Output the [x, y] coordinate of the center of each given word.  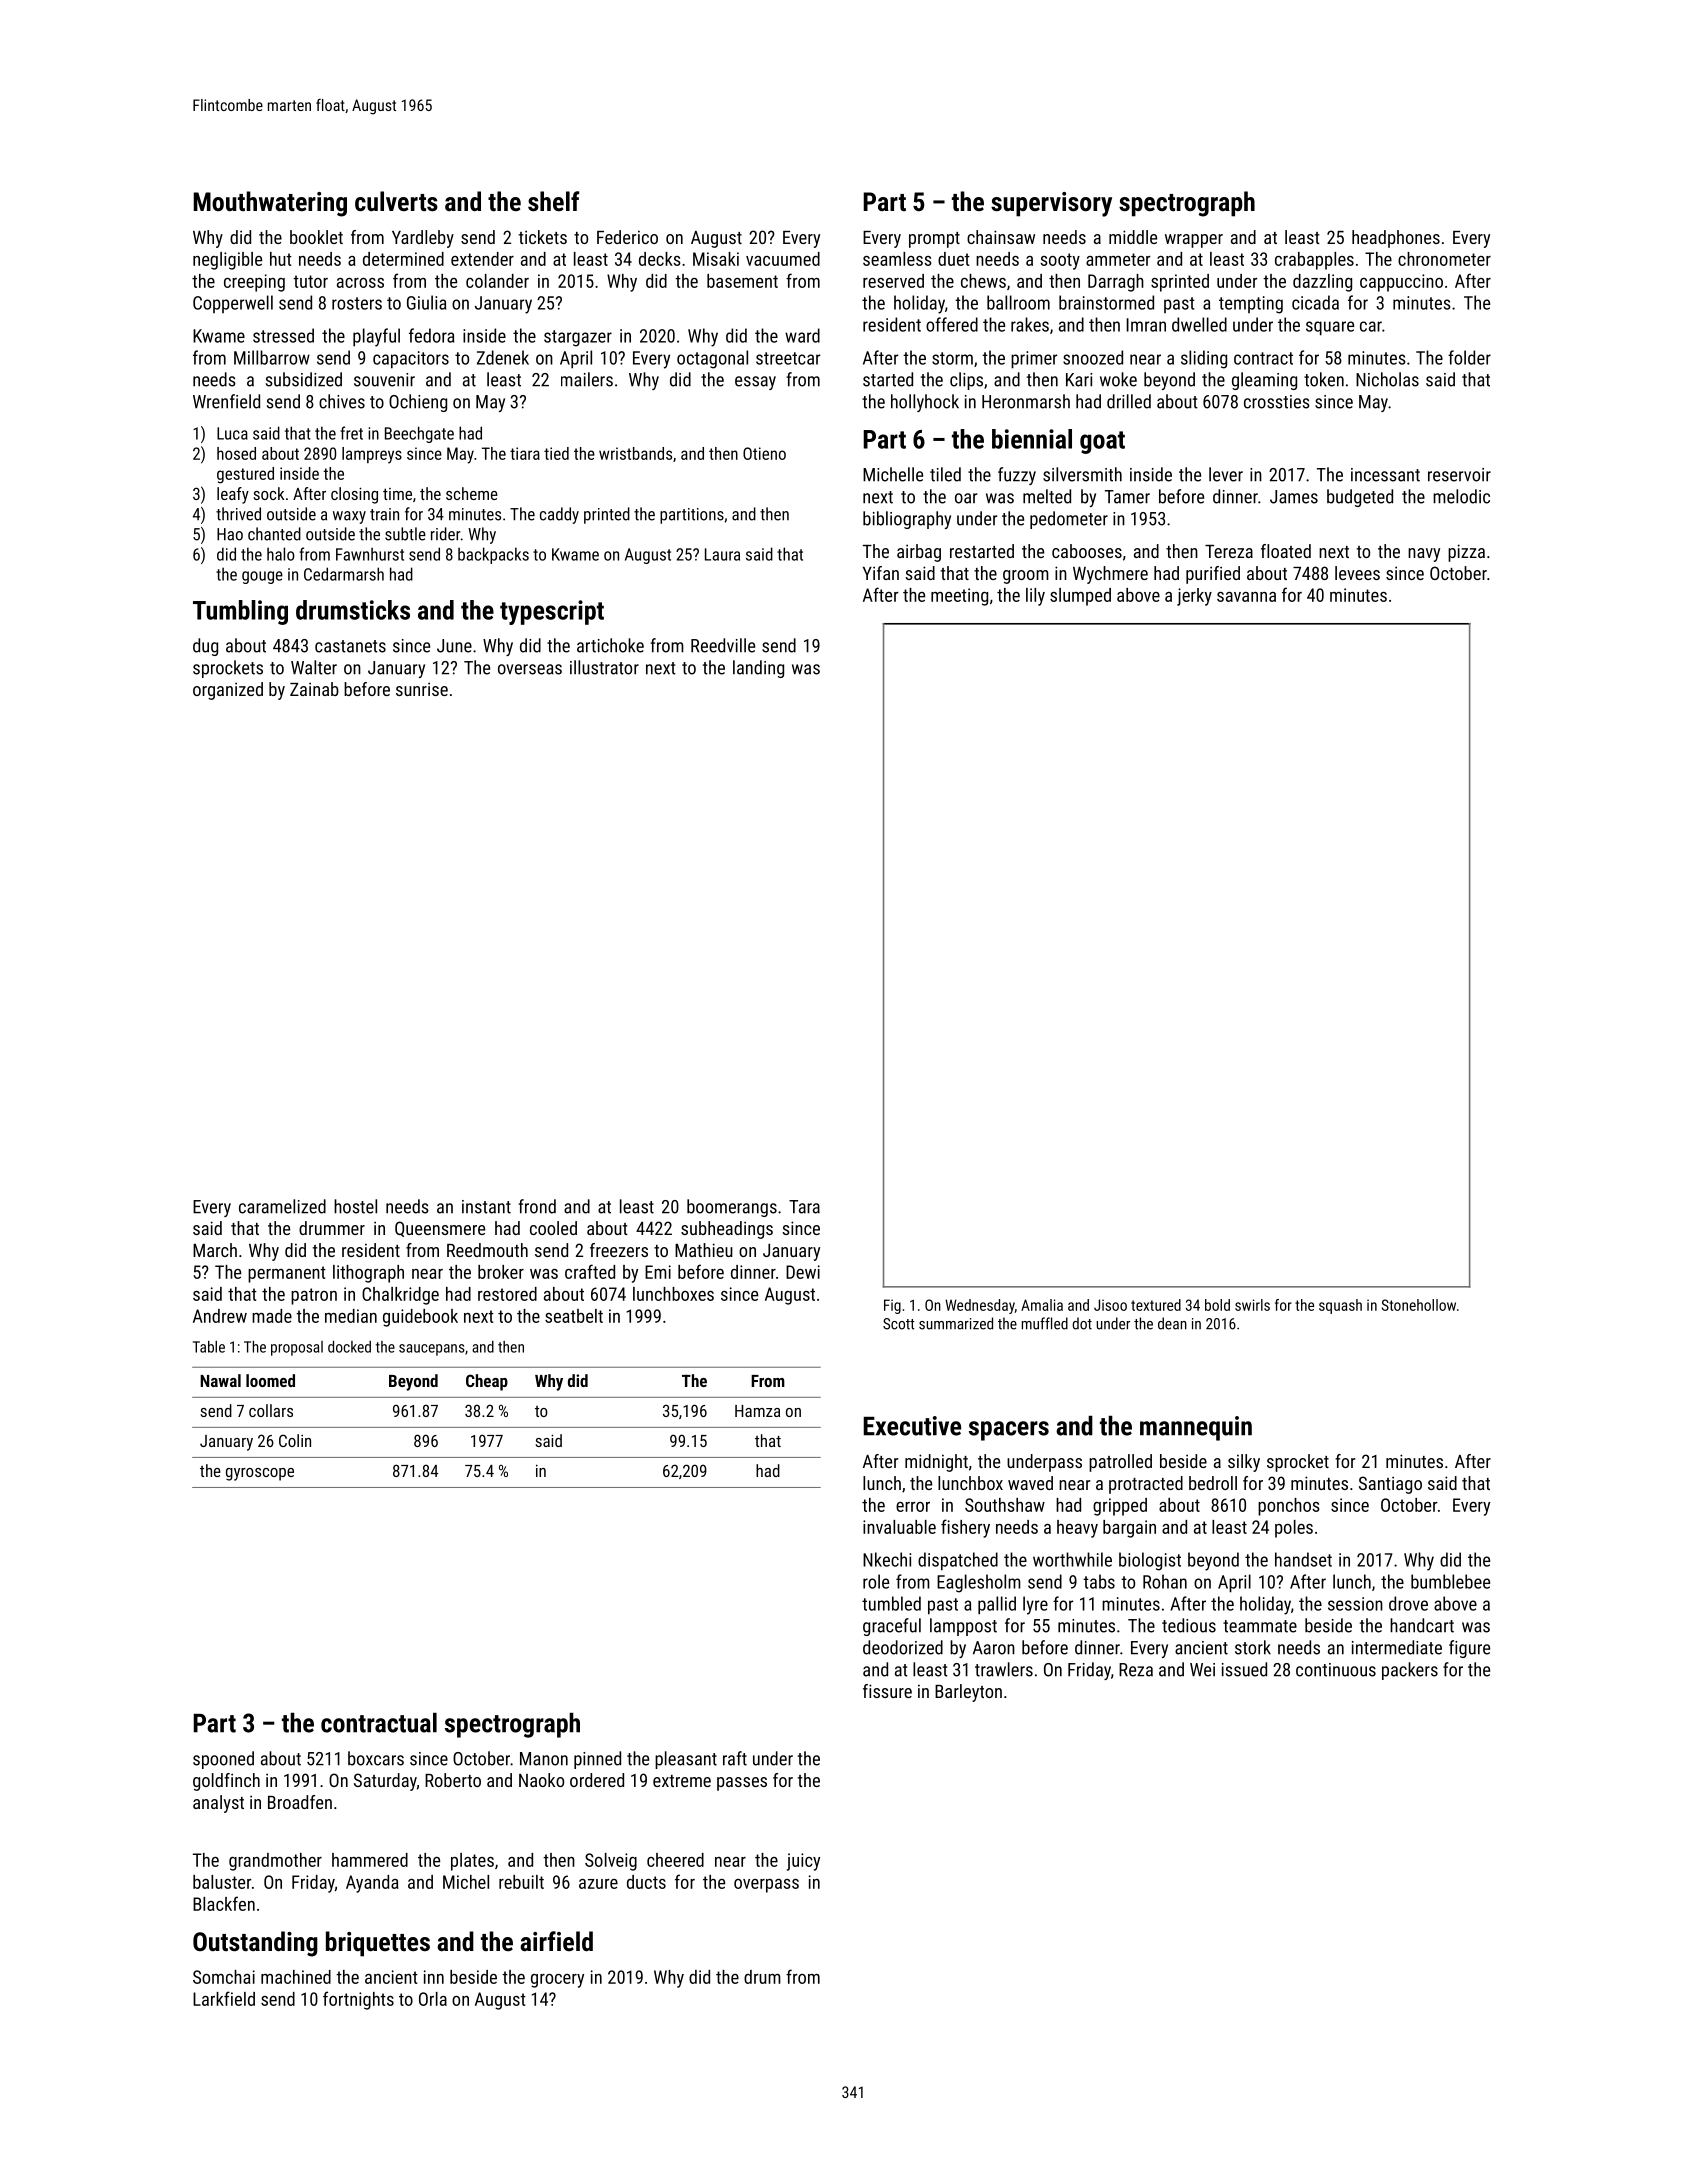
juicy [803, 1862]
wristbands [635, 453]
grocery [557, 1981]
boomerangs [732, 1208]
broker [501, 1272]
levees [1357, 573]
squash [1340, 1306]
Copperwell [233, 304]
